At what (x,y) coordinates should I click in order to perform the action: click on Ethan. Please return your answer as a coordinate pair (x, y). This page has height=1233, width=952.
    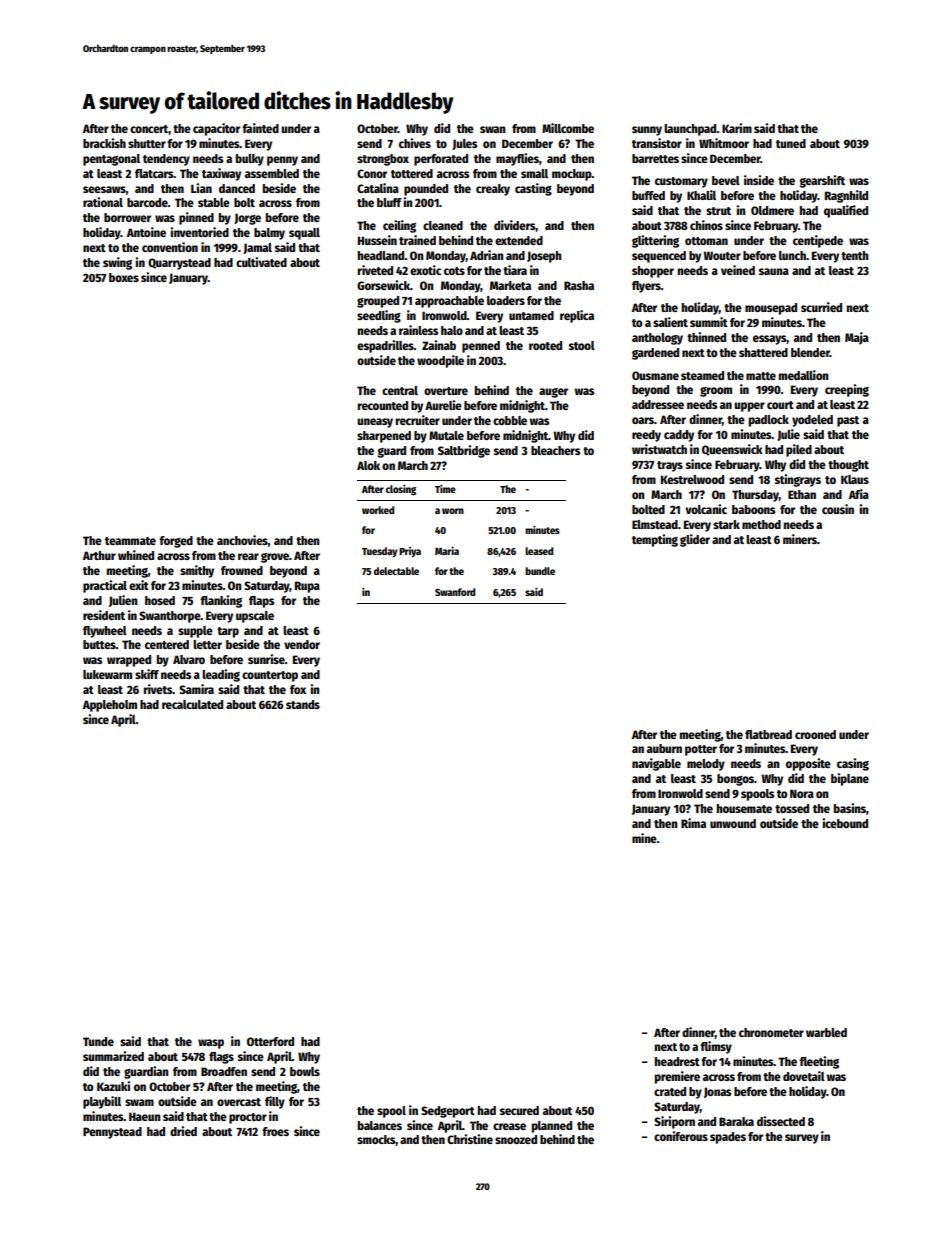
    Looking at the image, I should click on (802, 494).
